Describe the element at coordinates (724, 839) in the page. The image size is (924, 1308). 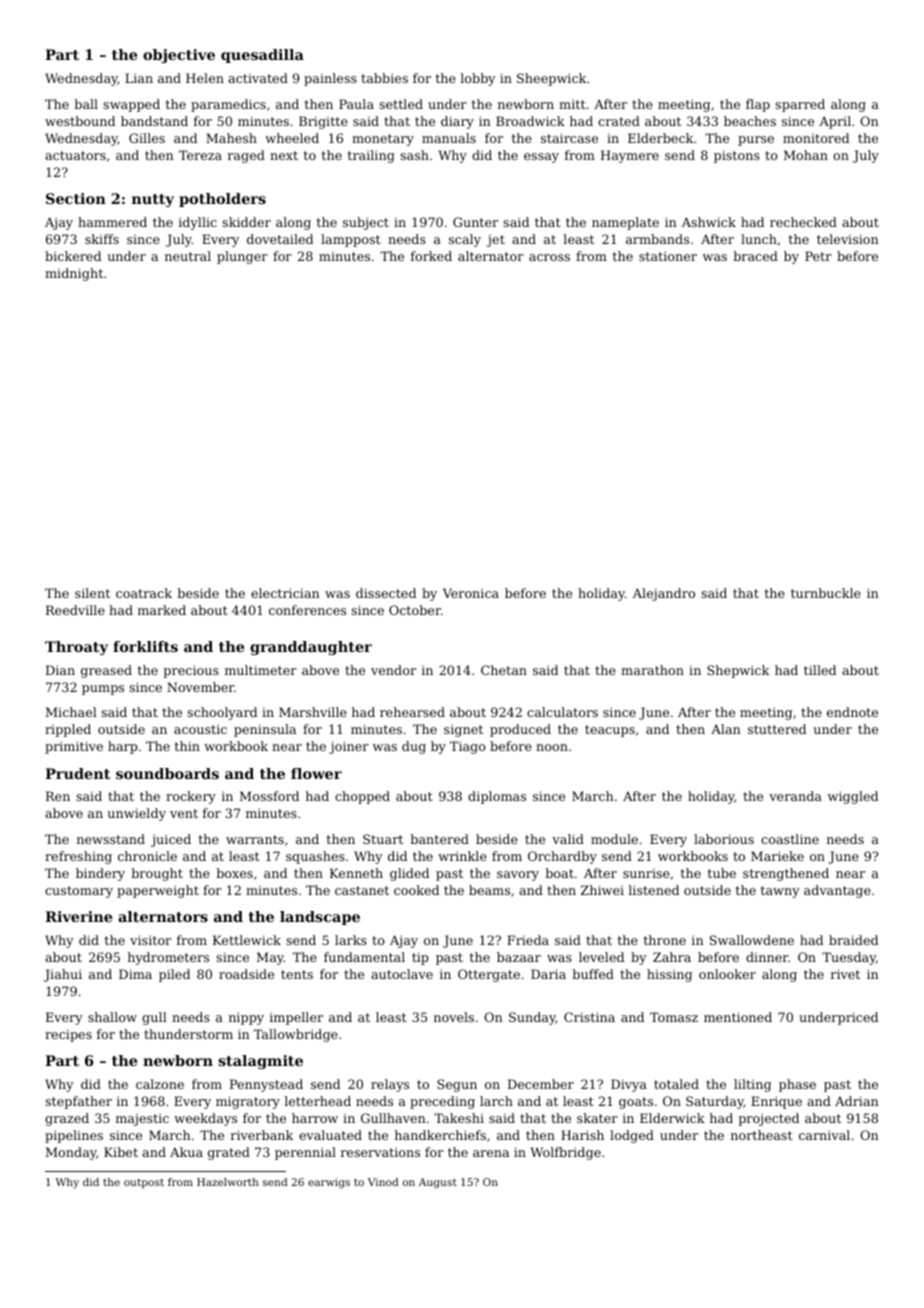
I see `laborious` at that location.
